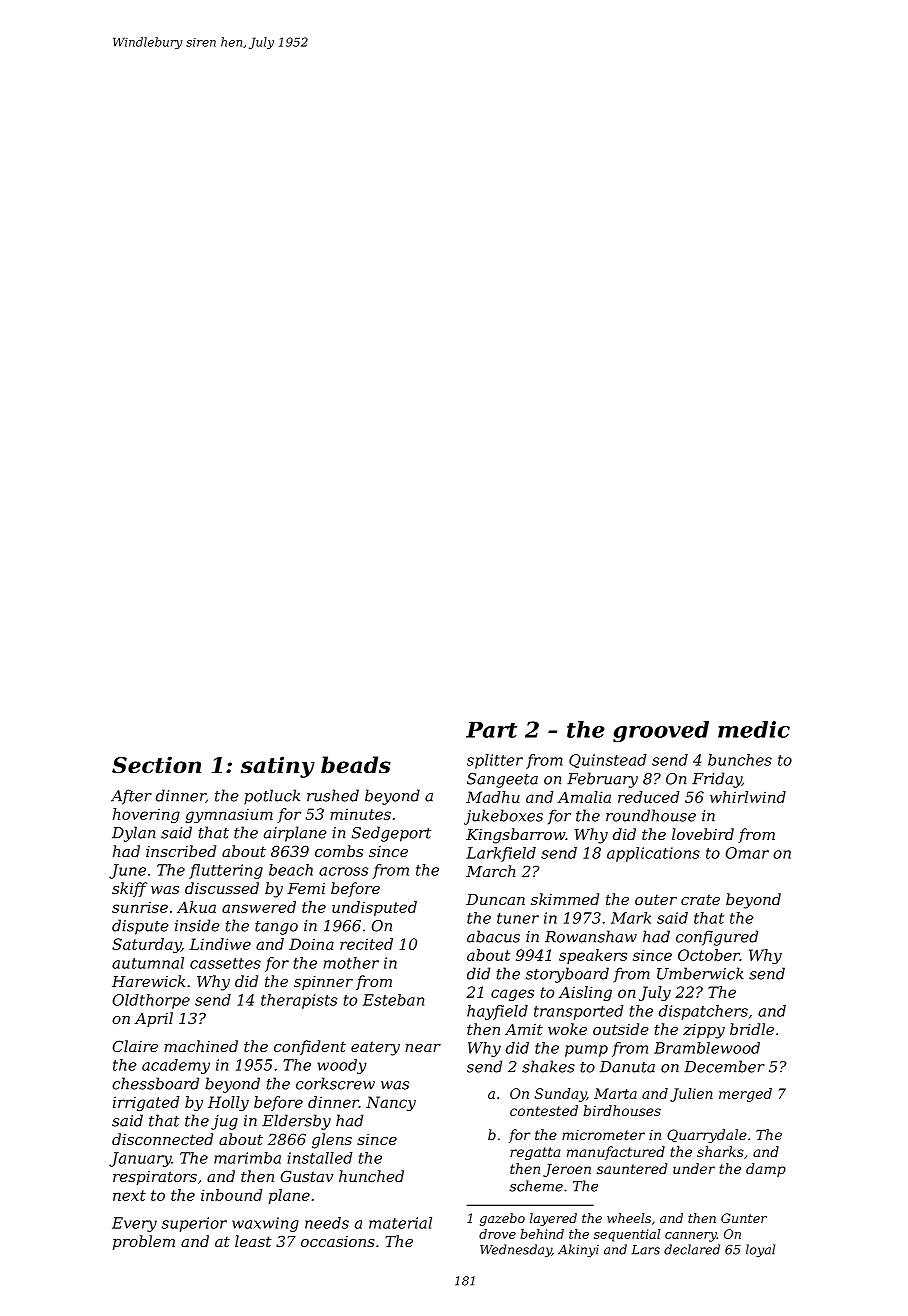 This document has height=1316, width=908. I want to click on sunrise, so click(140, 907).
